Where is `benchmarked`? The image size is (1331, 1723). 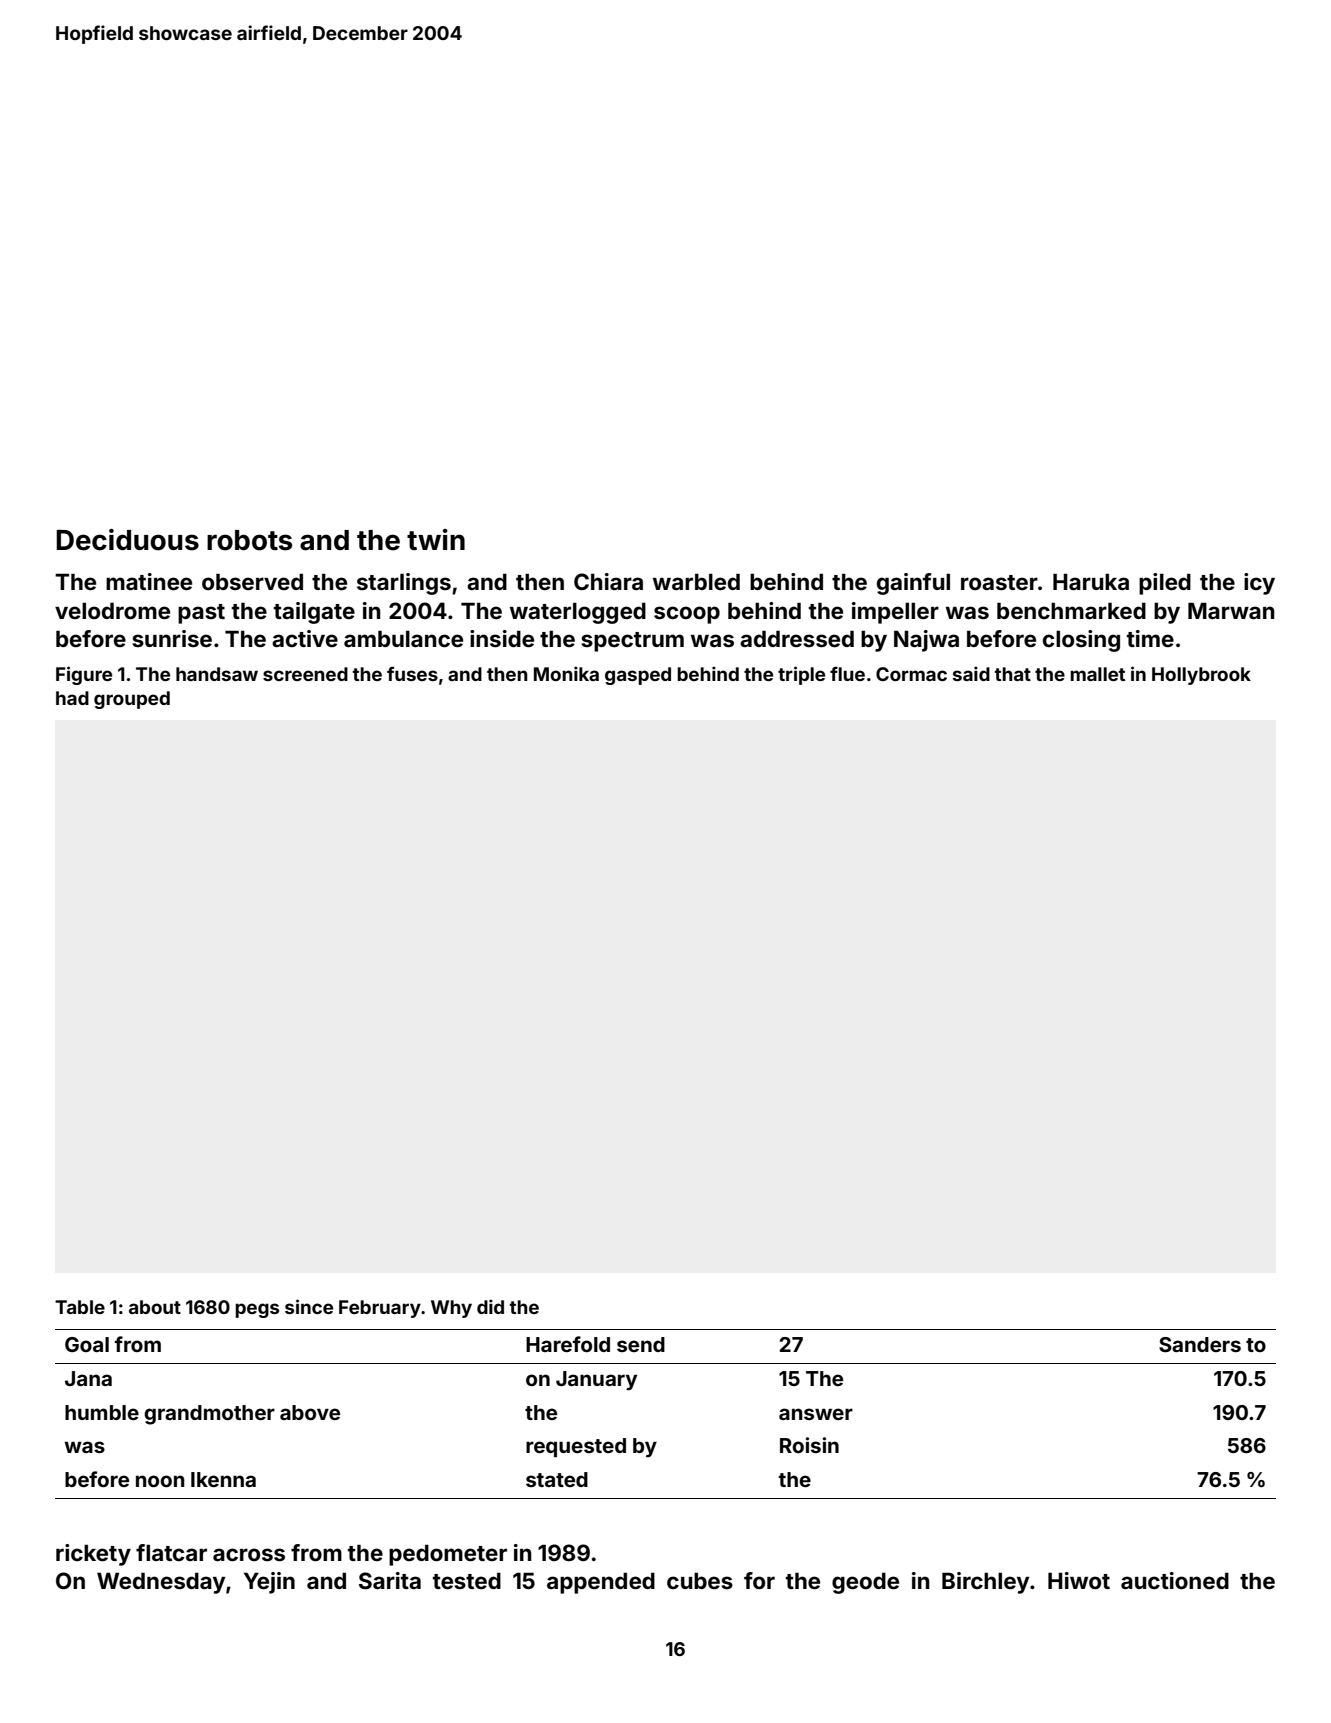
benchmarked is located at coordinates (1071, 610).
